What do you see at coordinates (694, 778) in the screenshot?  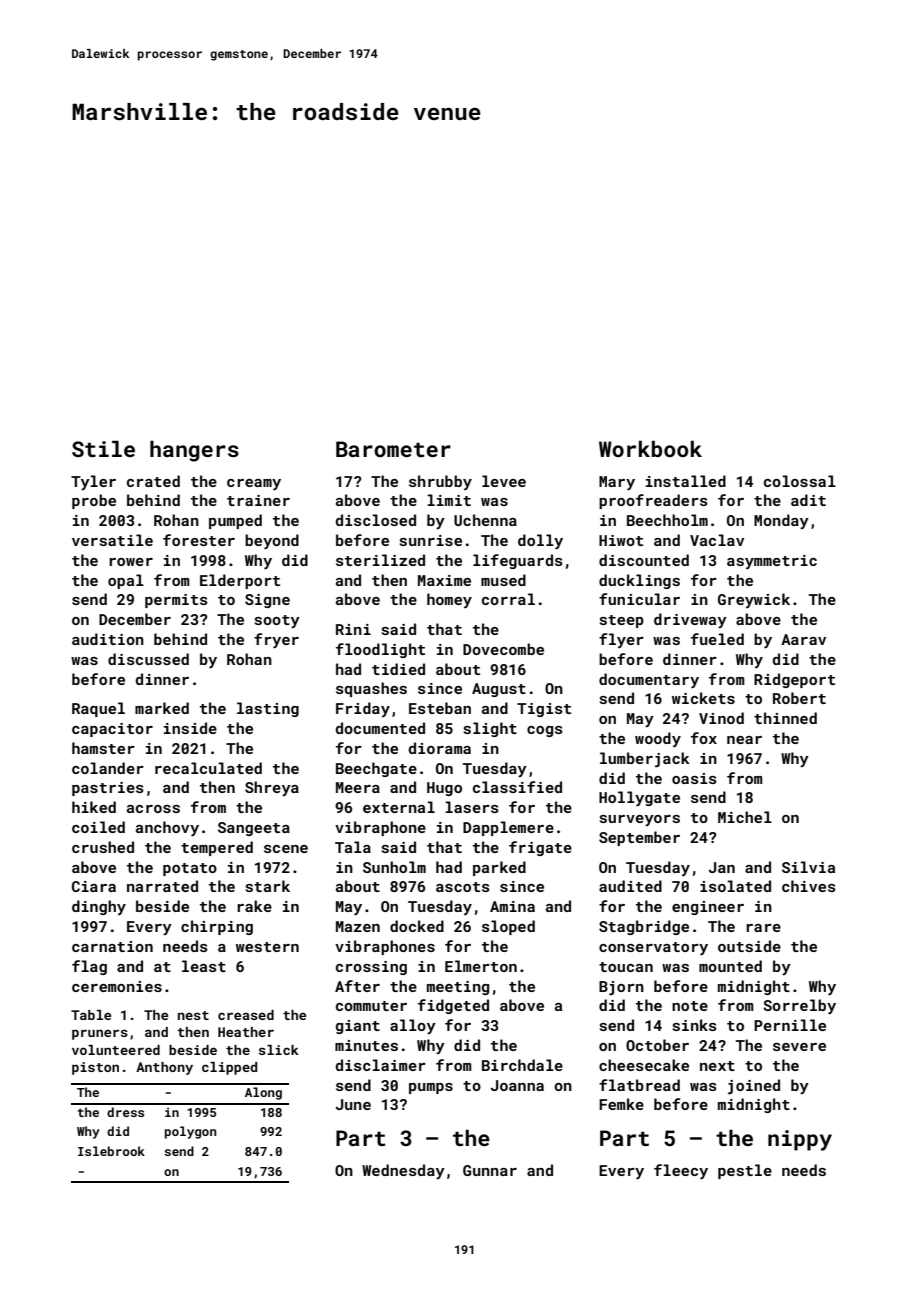 I see `oasis` at bounding box center [694, 778].
